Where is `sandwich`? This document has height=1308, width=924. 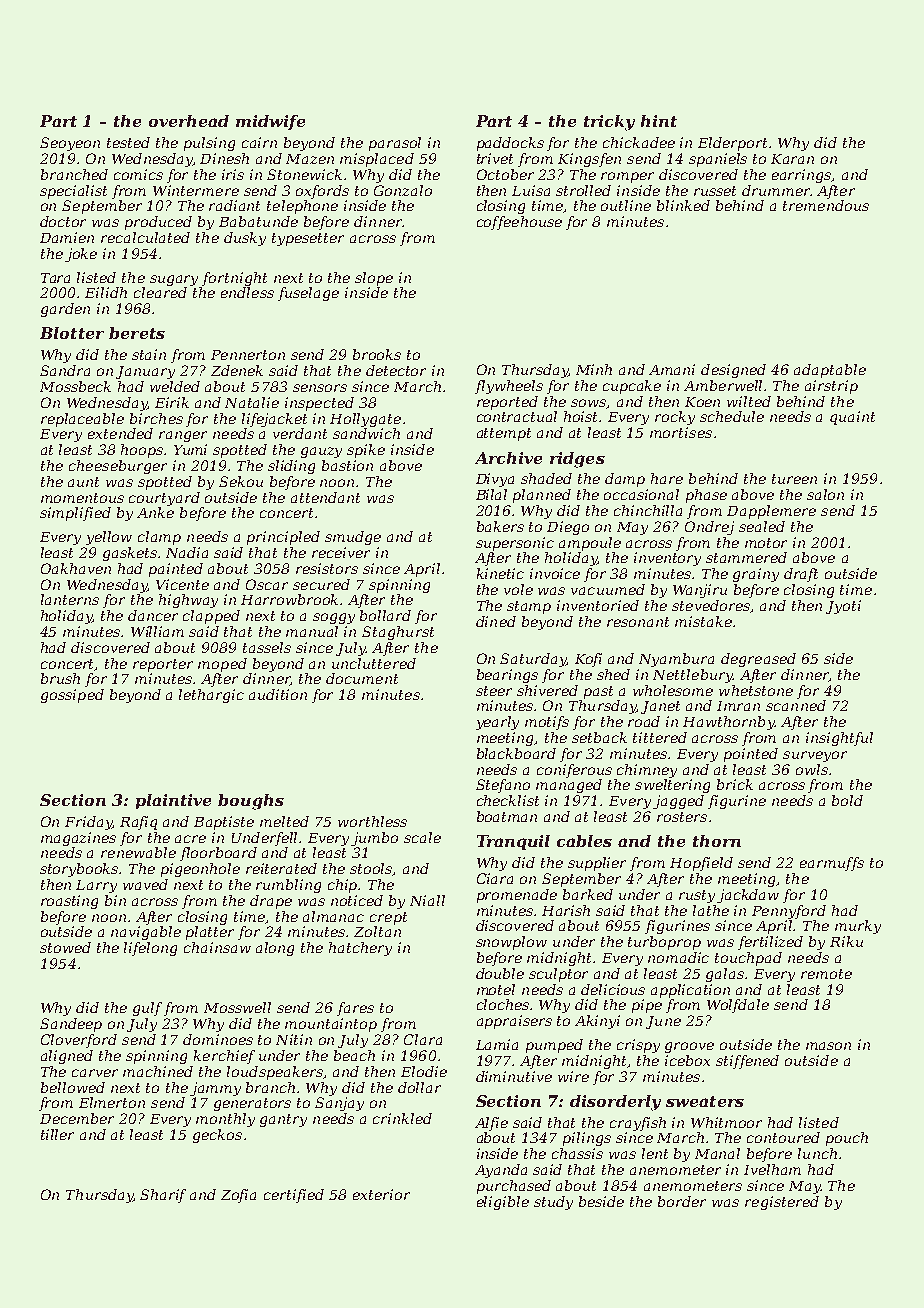 sandwich is located at coordinates (366, 433).
